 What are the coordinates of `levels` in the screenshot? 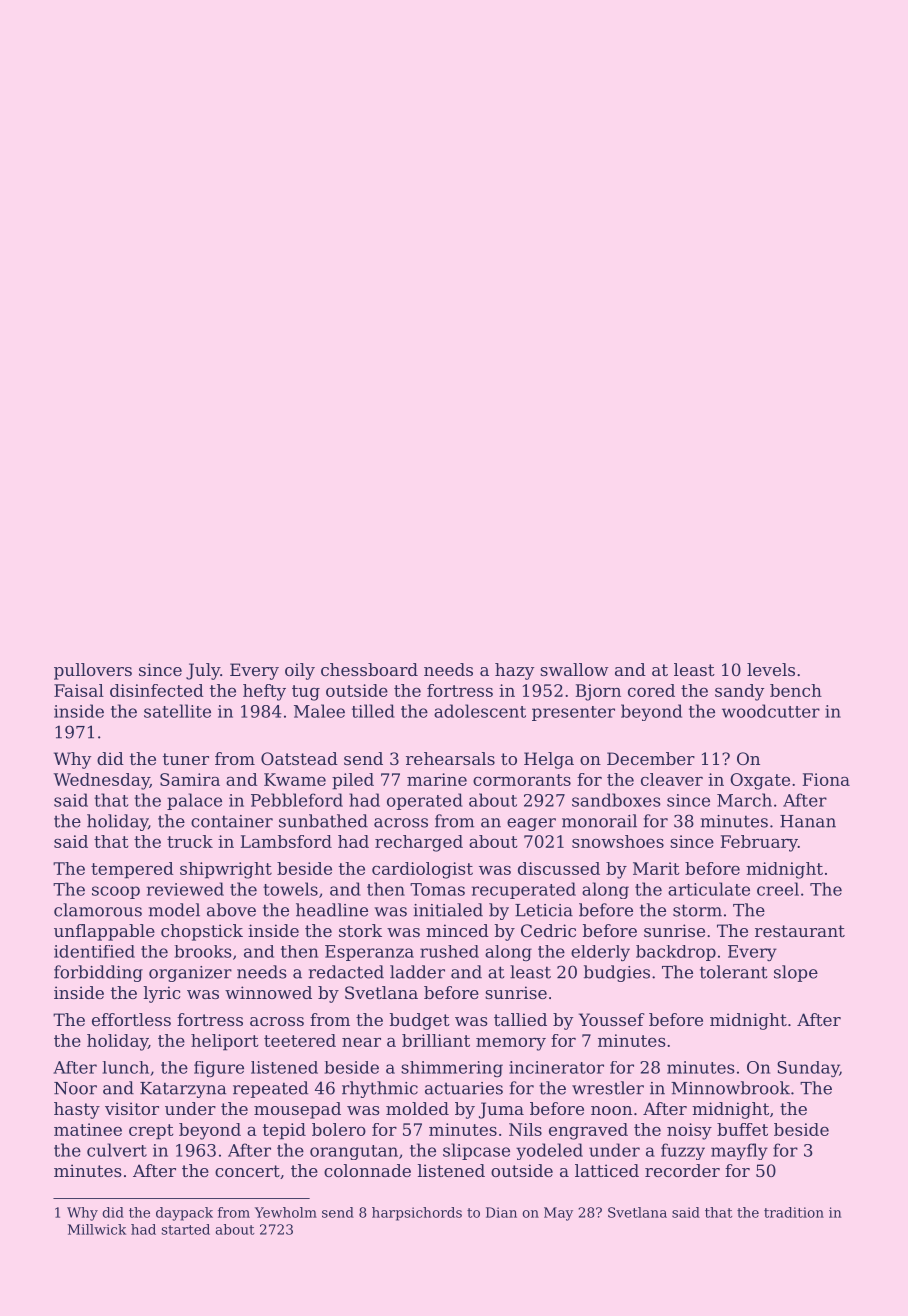 It's located at (771, 669).
